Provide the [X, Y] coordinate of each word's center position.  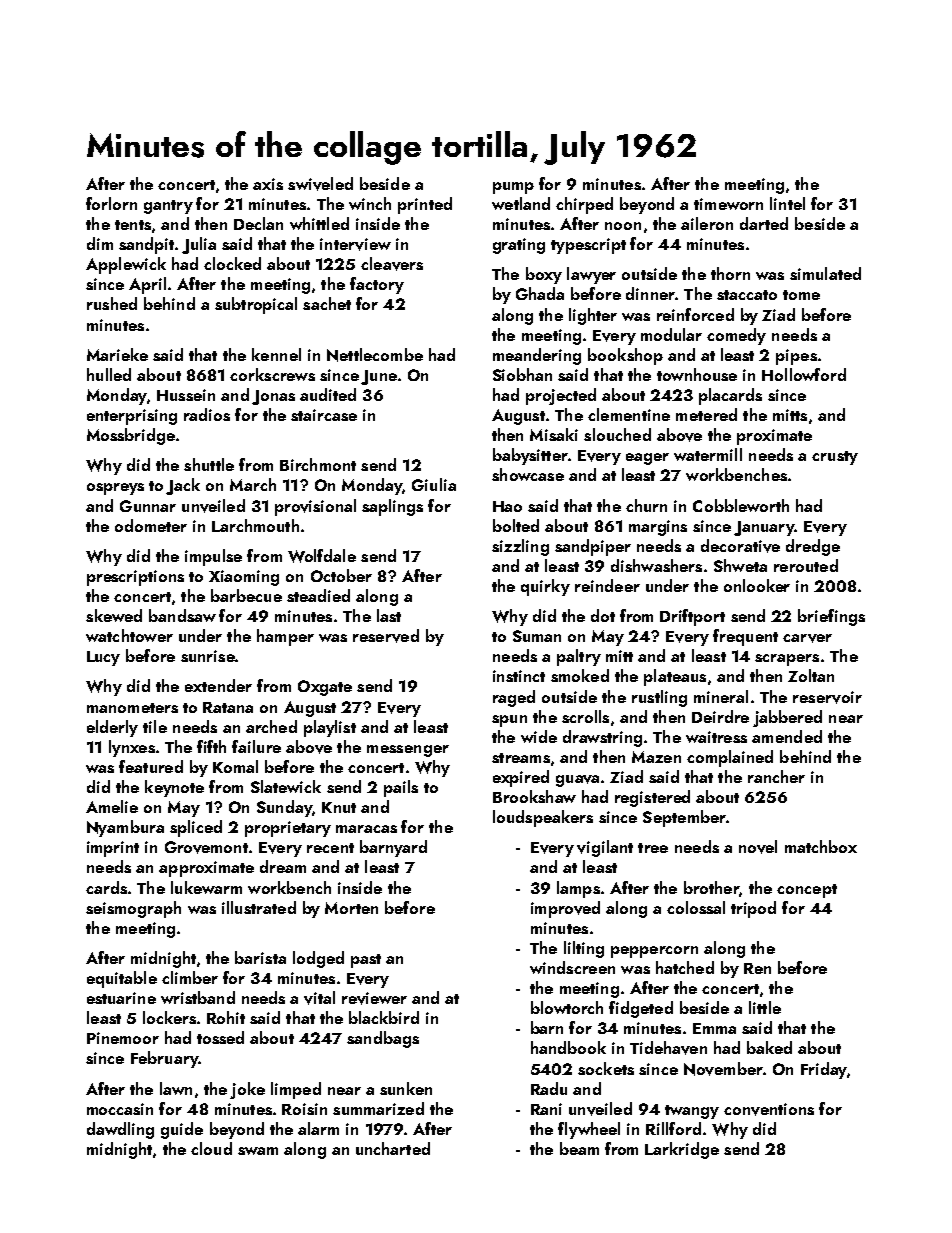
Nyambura [125, 828]
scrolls [585, 716]
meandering [537, 356]
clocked [232, 263]
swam [258, 1151]
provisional [315, 507]
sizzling [520, 547]
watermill [708, 454]
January [764, 528]
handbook [568, 1047]
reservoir [827, 697]
